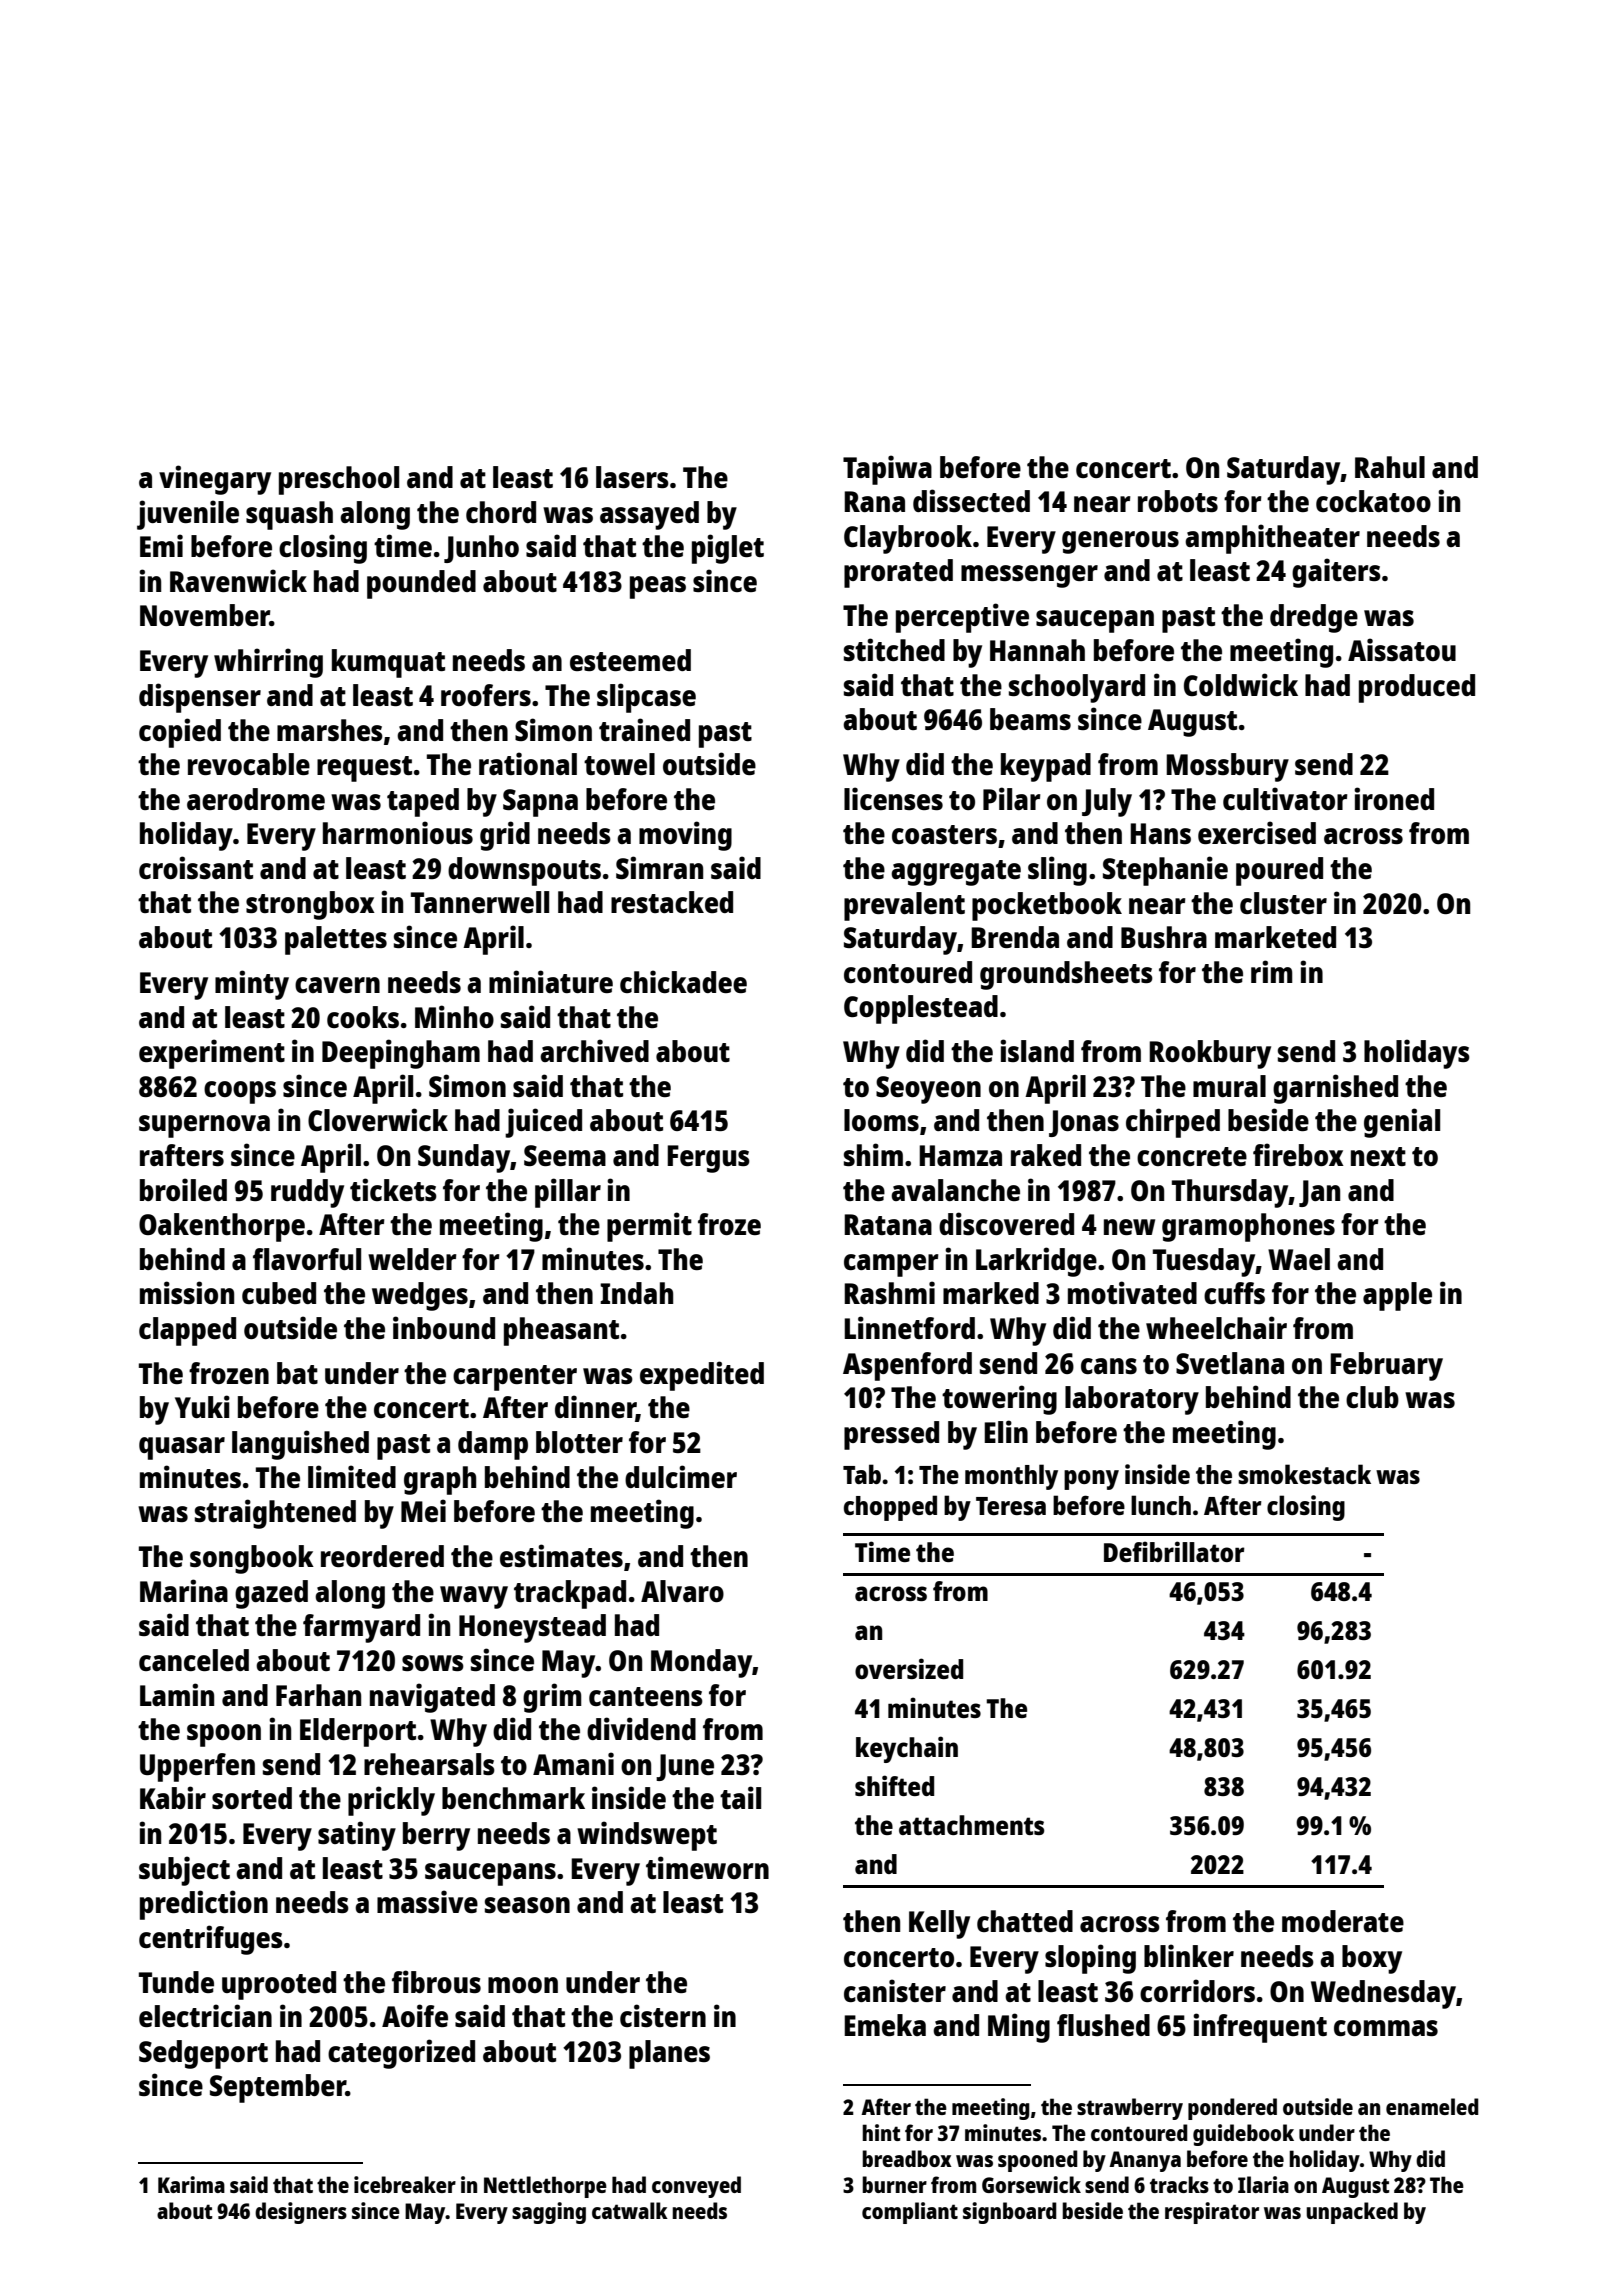 This screenshot has height=2292, width=1620. Describe the element at coordinates (187, 1292) in the screenshot. I see `mission` at that location.
